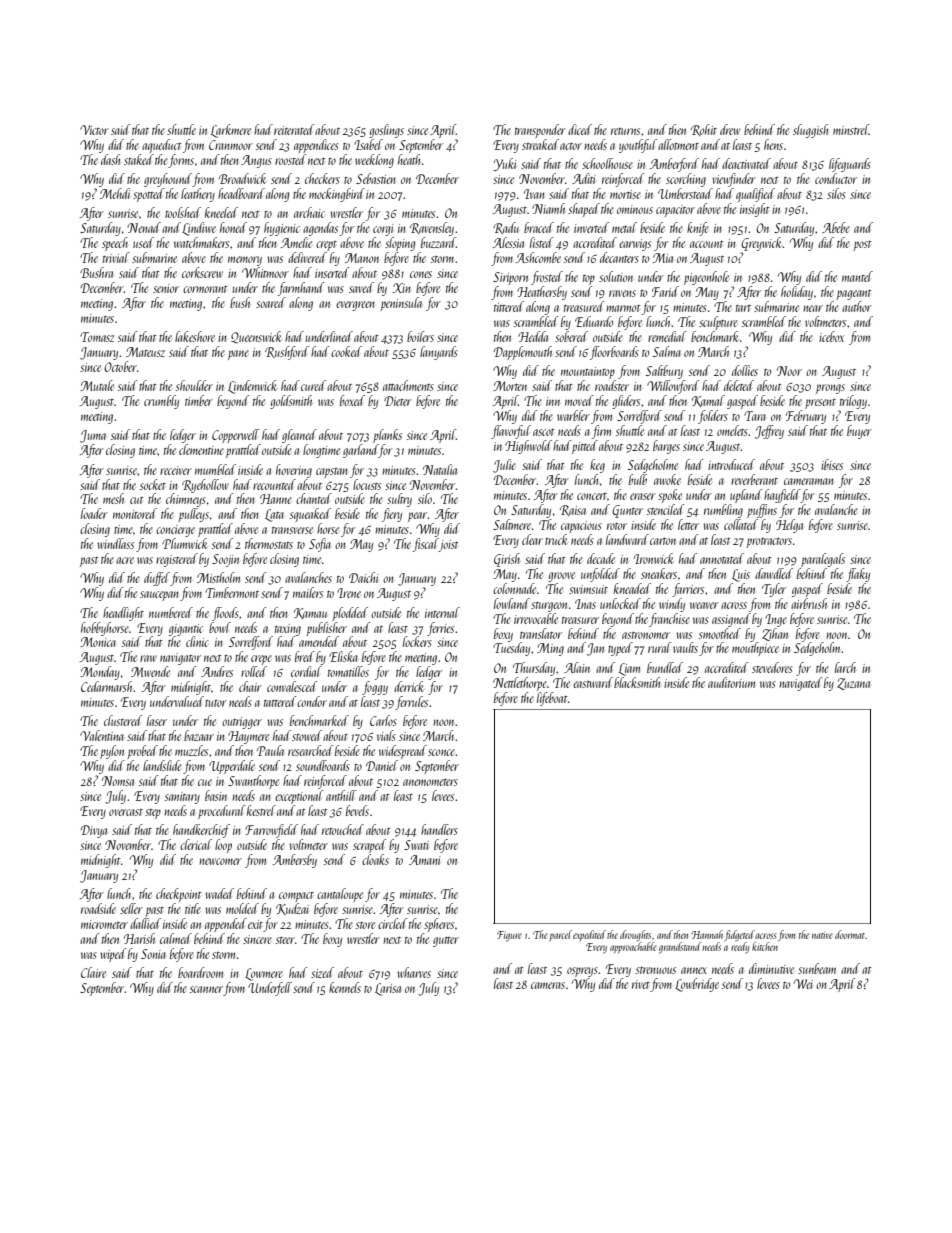 The image size is (952, 1233). I want to click on cut, so click(137, 500).
